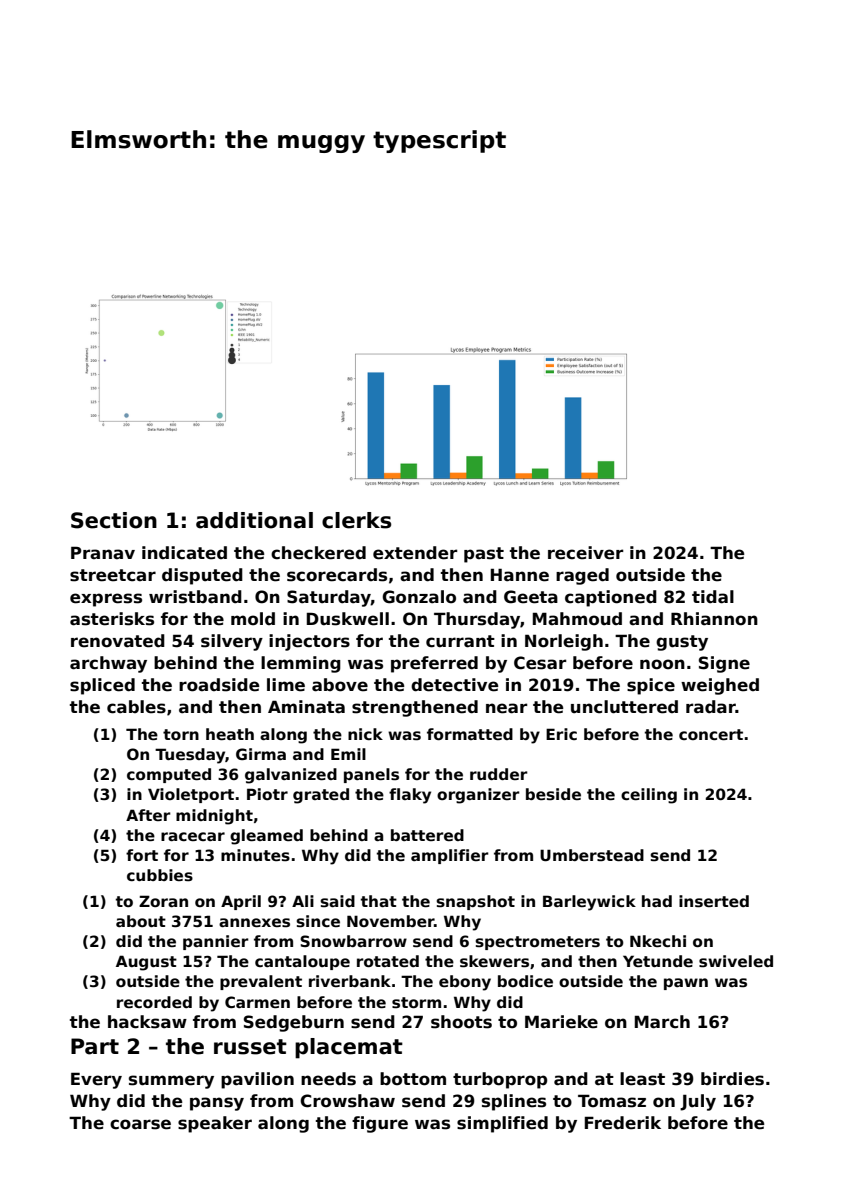 The width and height of the document is (846, 1200). Describe the element at coordinates (682, 643) in the document. I see `gusty` at that location.
